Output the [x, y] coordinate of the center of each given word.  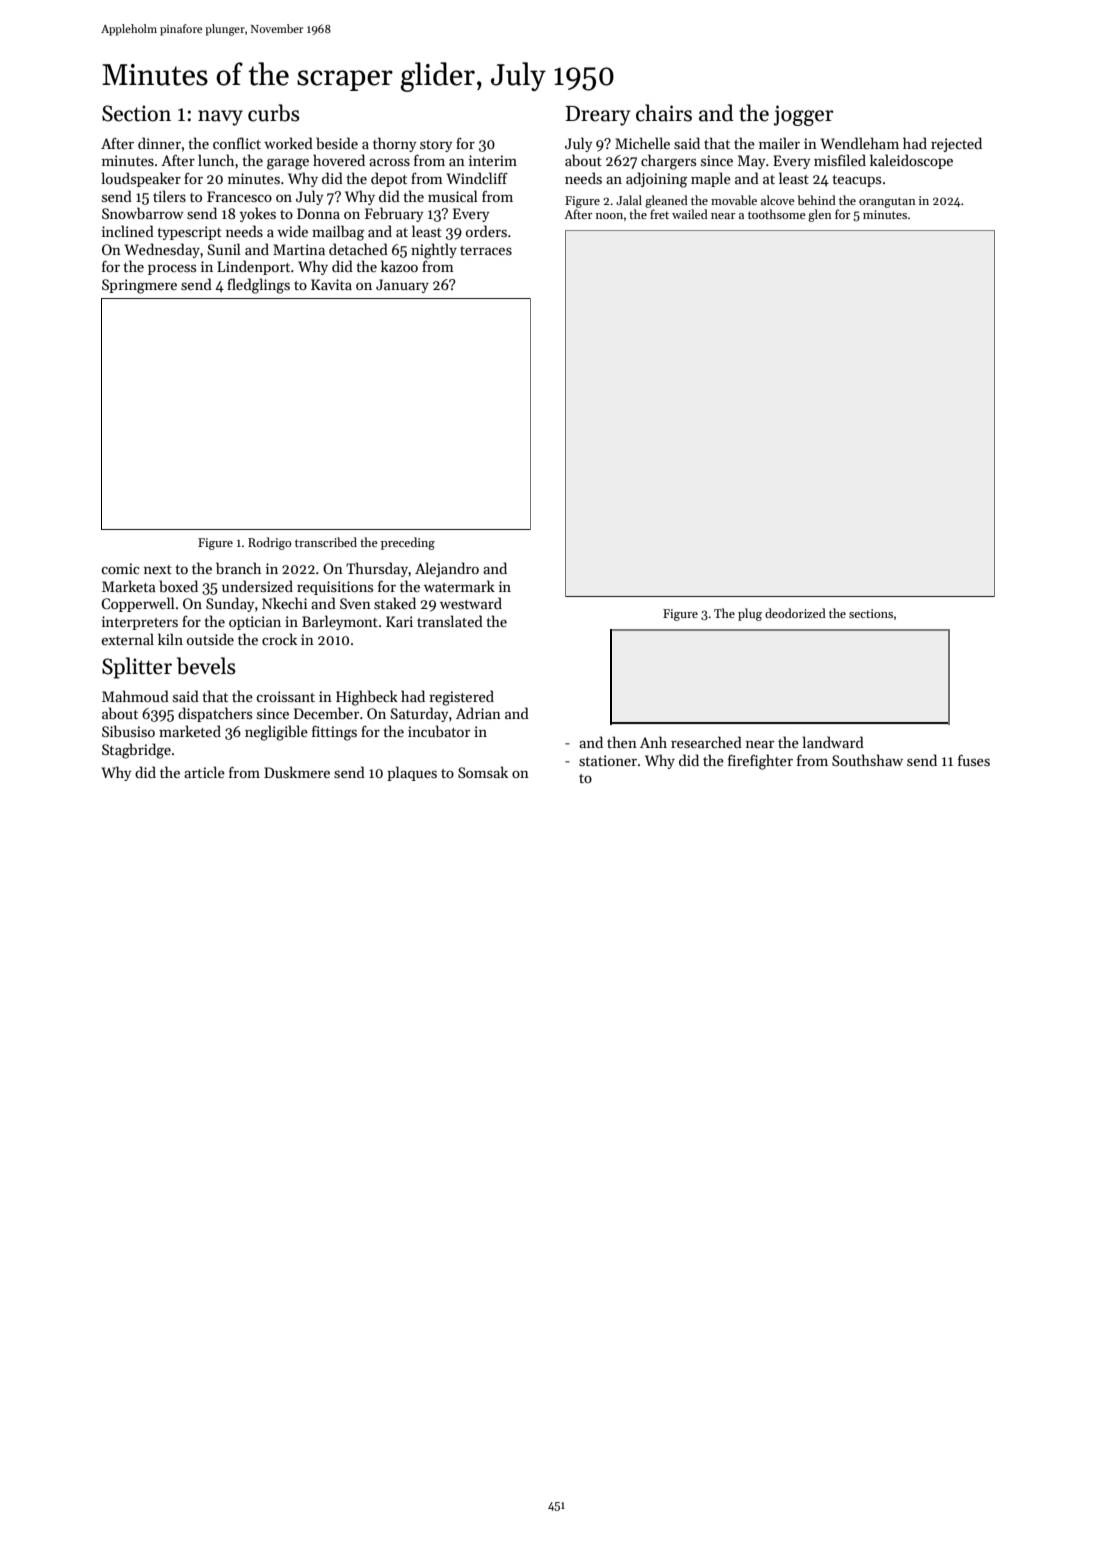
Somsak [483, 772]
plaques [412, 773]
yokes [257, 214]
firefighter [760, 762]
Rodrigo [270, 543]
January [402, 286]
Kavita [331, 284]
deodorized [795, 613]
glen [820, 215]
